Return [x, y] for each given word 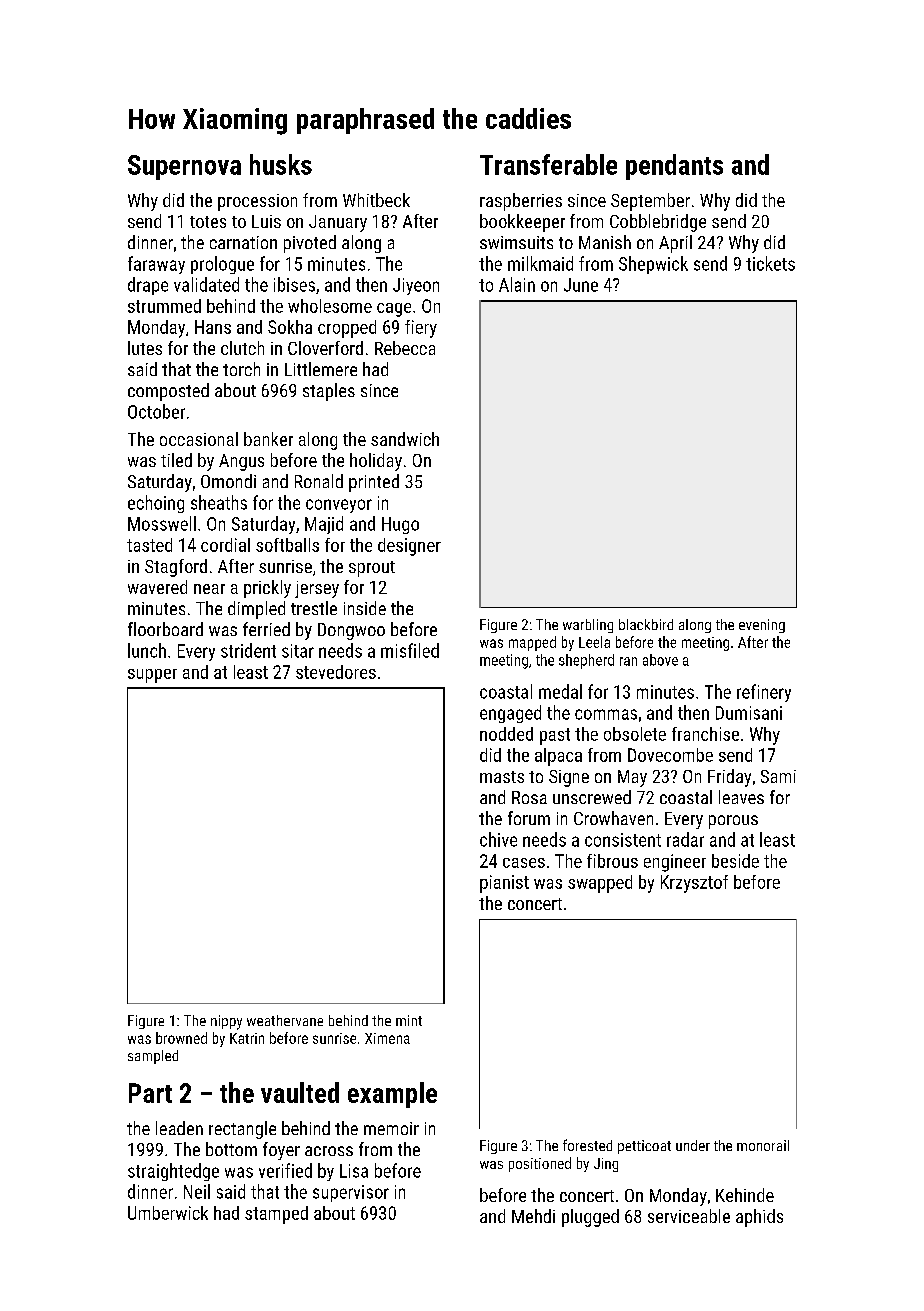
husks [281, 164]
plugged [590, 1218]
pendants [674, 167]
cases [524, 863]
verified [285, 1170]
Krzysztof [694, 884]
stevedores [336, 672]
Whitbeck [376, 200]
